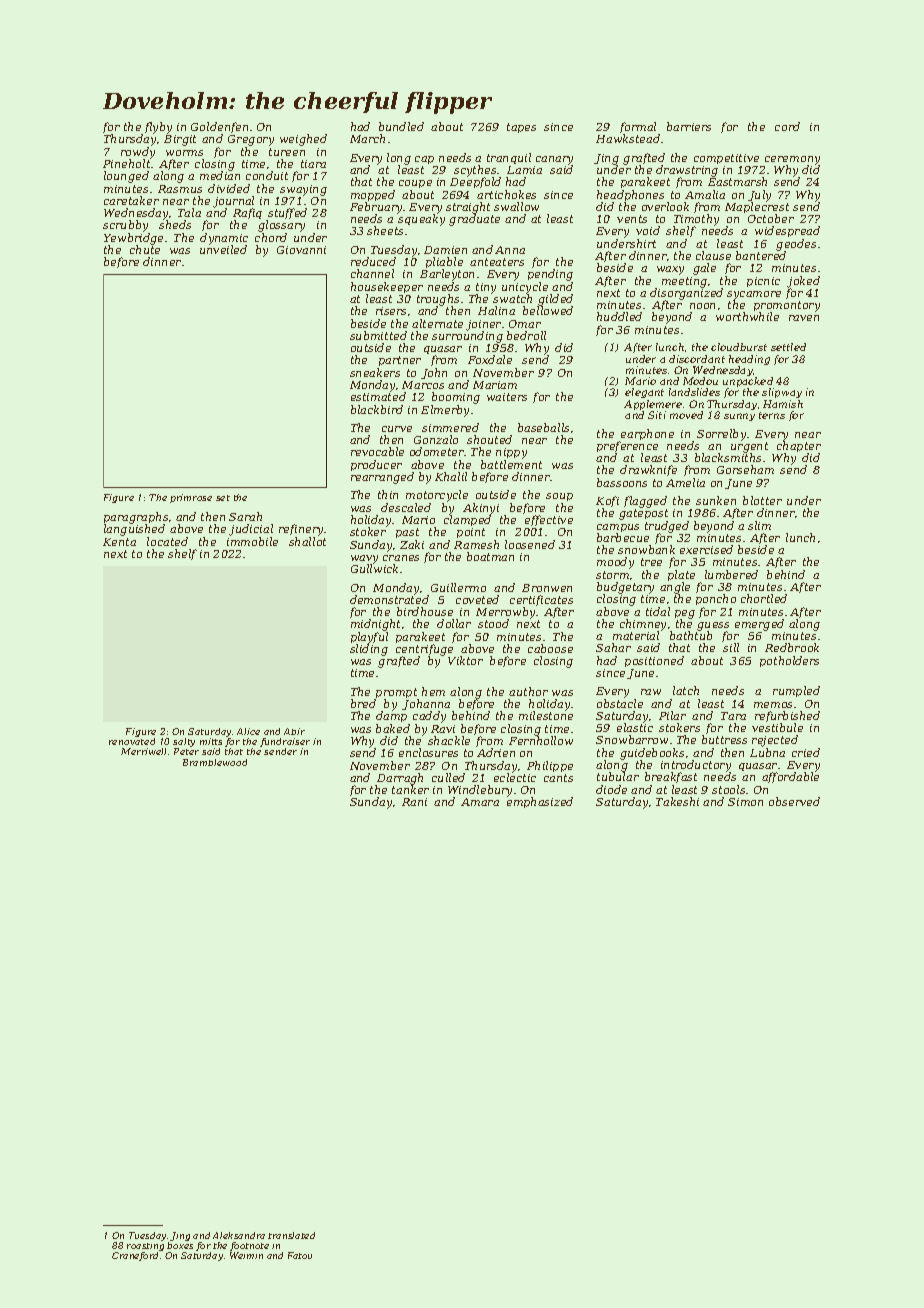 The height and width of the screenshot is (1308, 924). I want to click on Tara, so click(733, 716).
